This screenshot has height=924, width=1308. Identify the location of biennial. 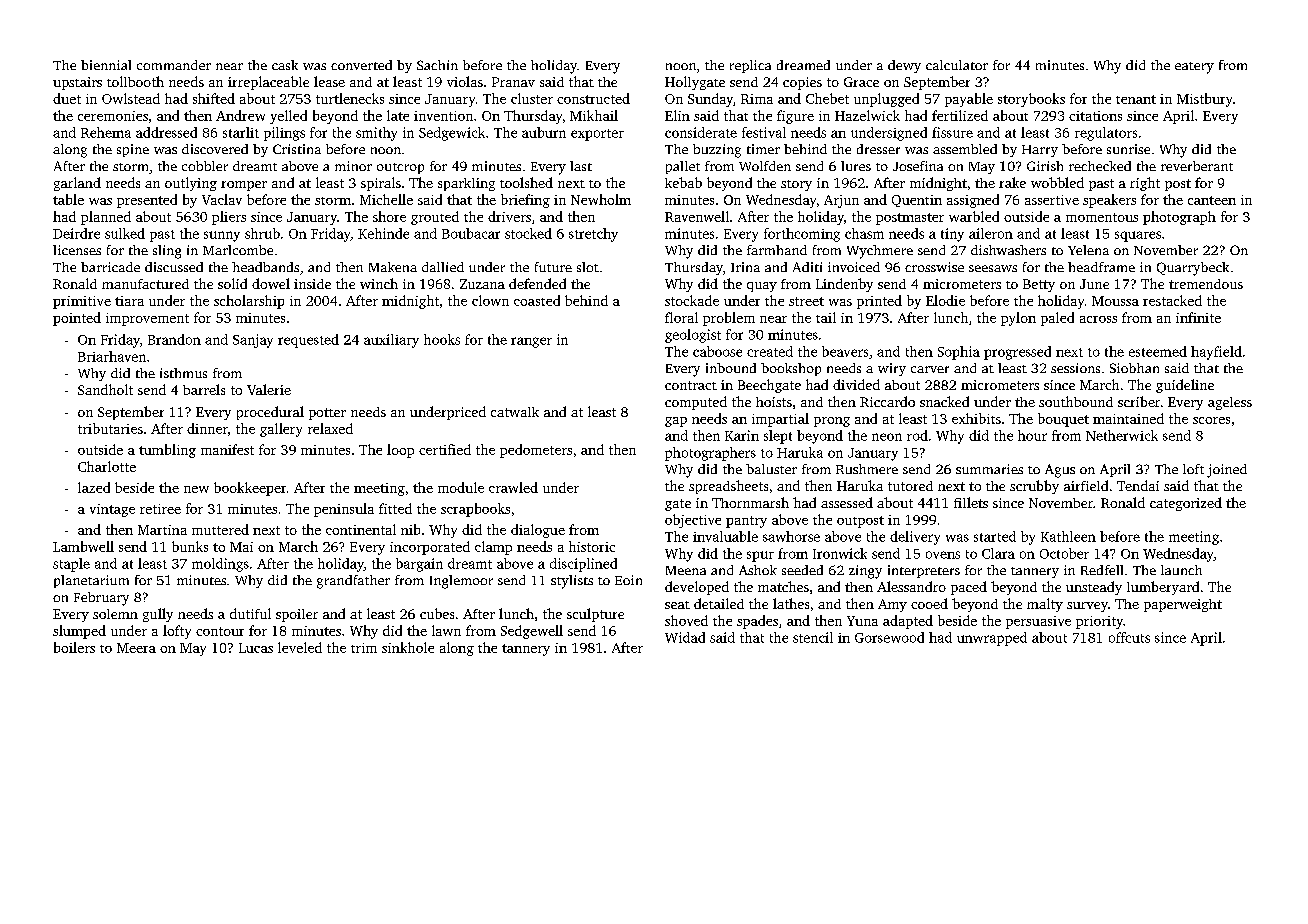
(106, 65).
